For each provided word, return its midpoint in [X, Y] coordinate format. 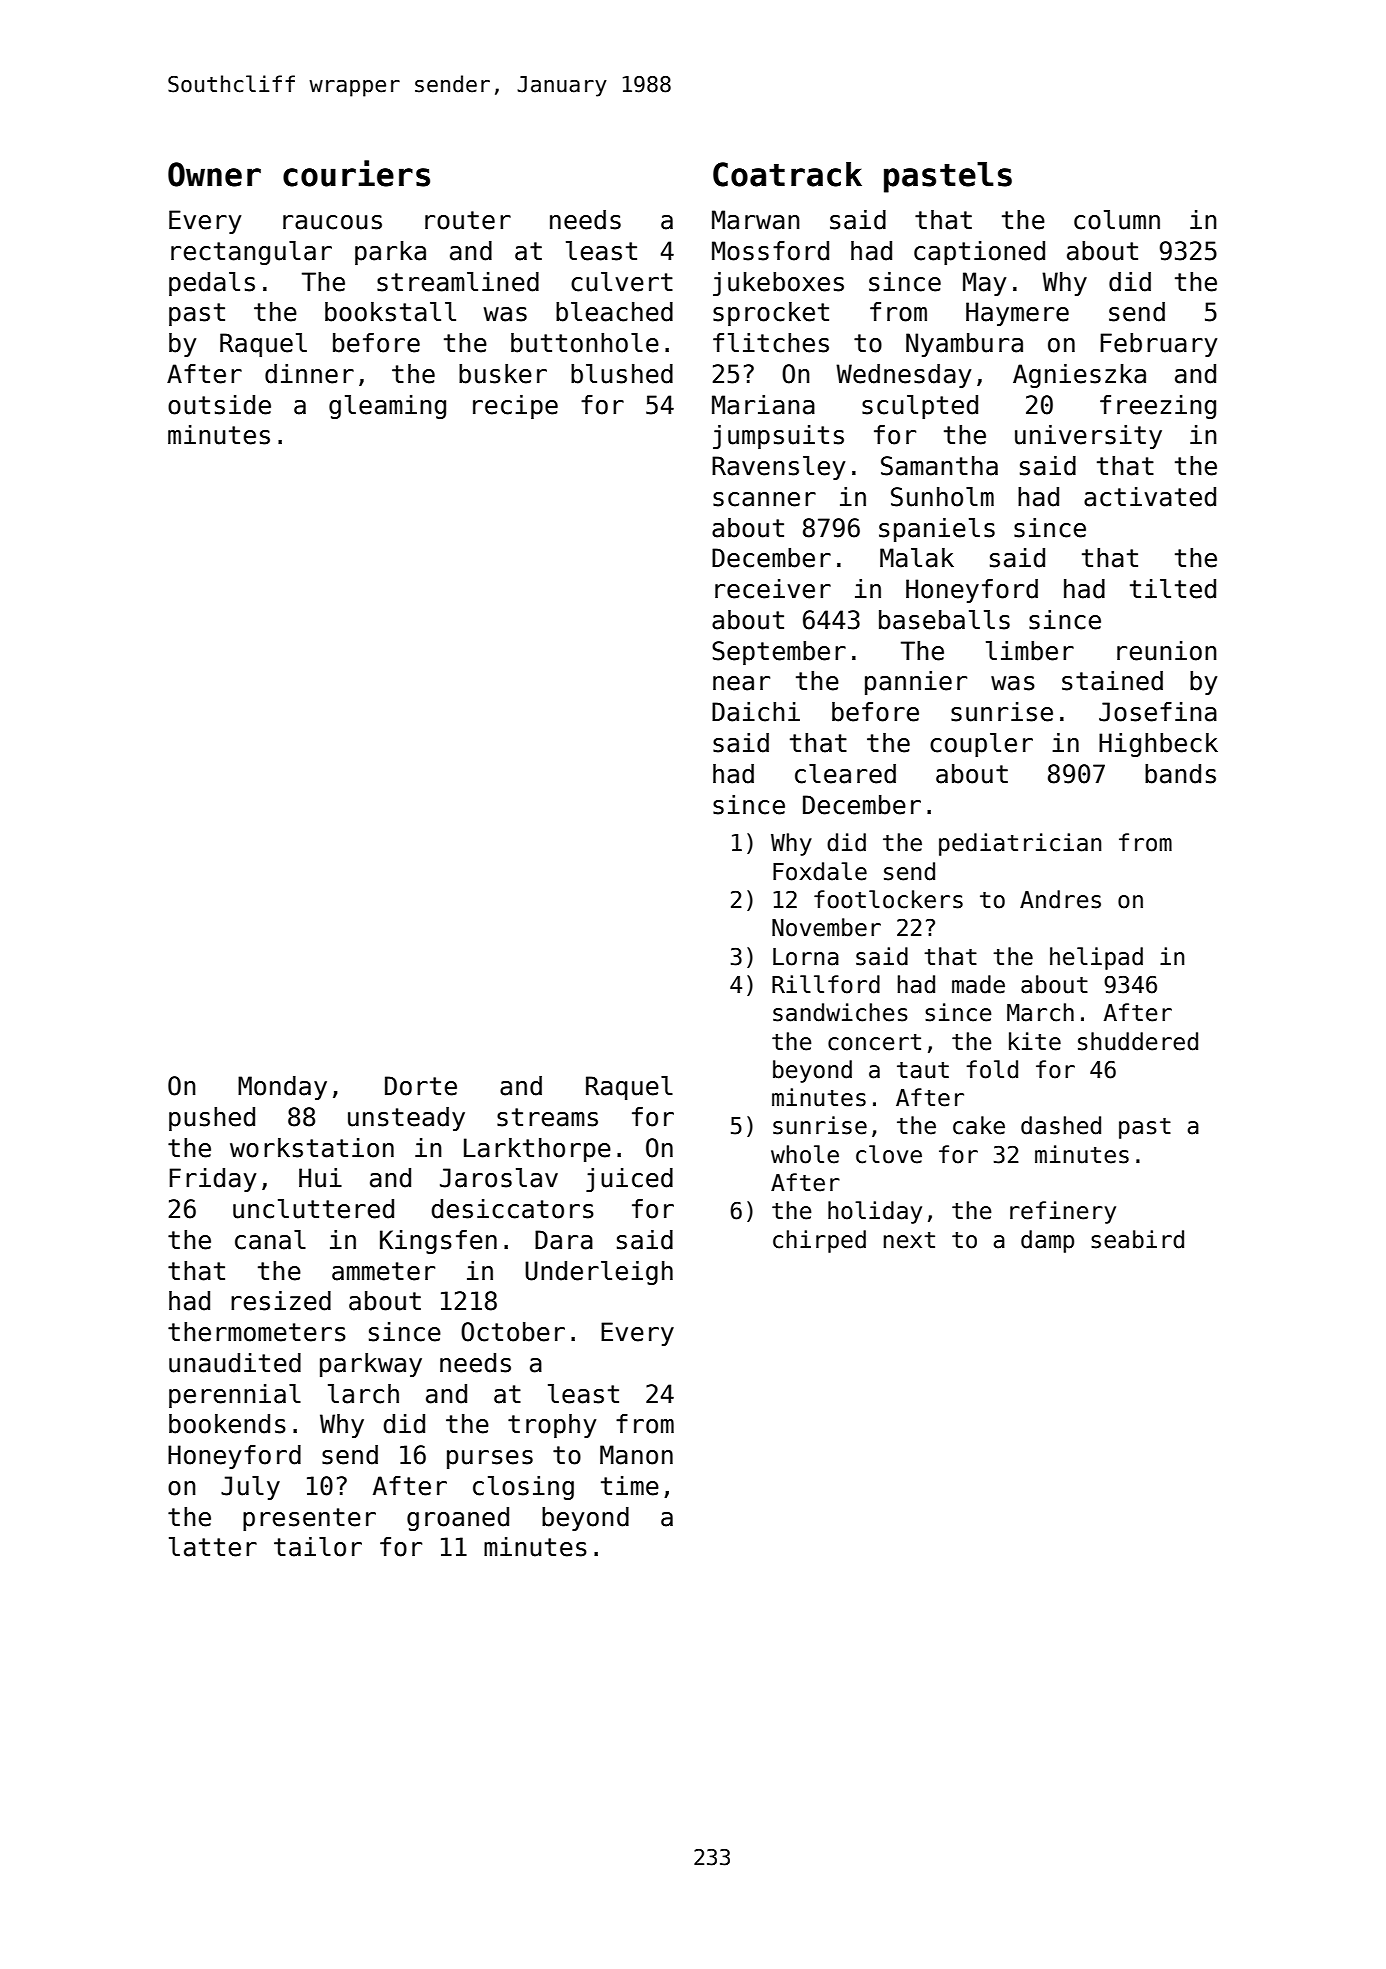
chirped [819, 1241]
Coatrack [787, 174]
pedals [212, 284]
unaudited [235, 1363]
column [1117, 220]
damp [1047, 1241]
